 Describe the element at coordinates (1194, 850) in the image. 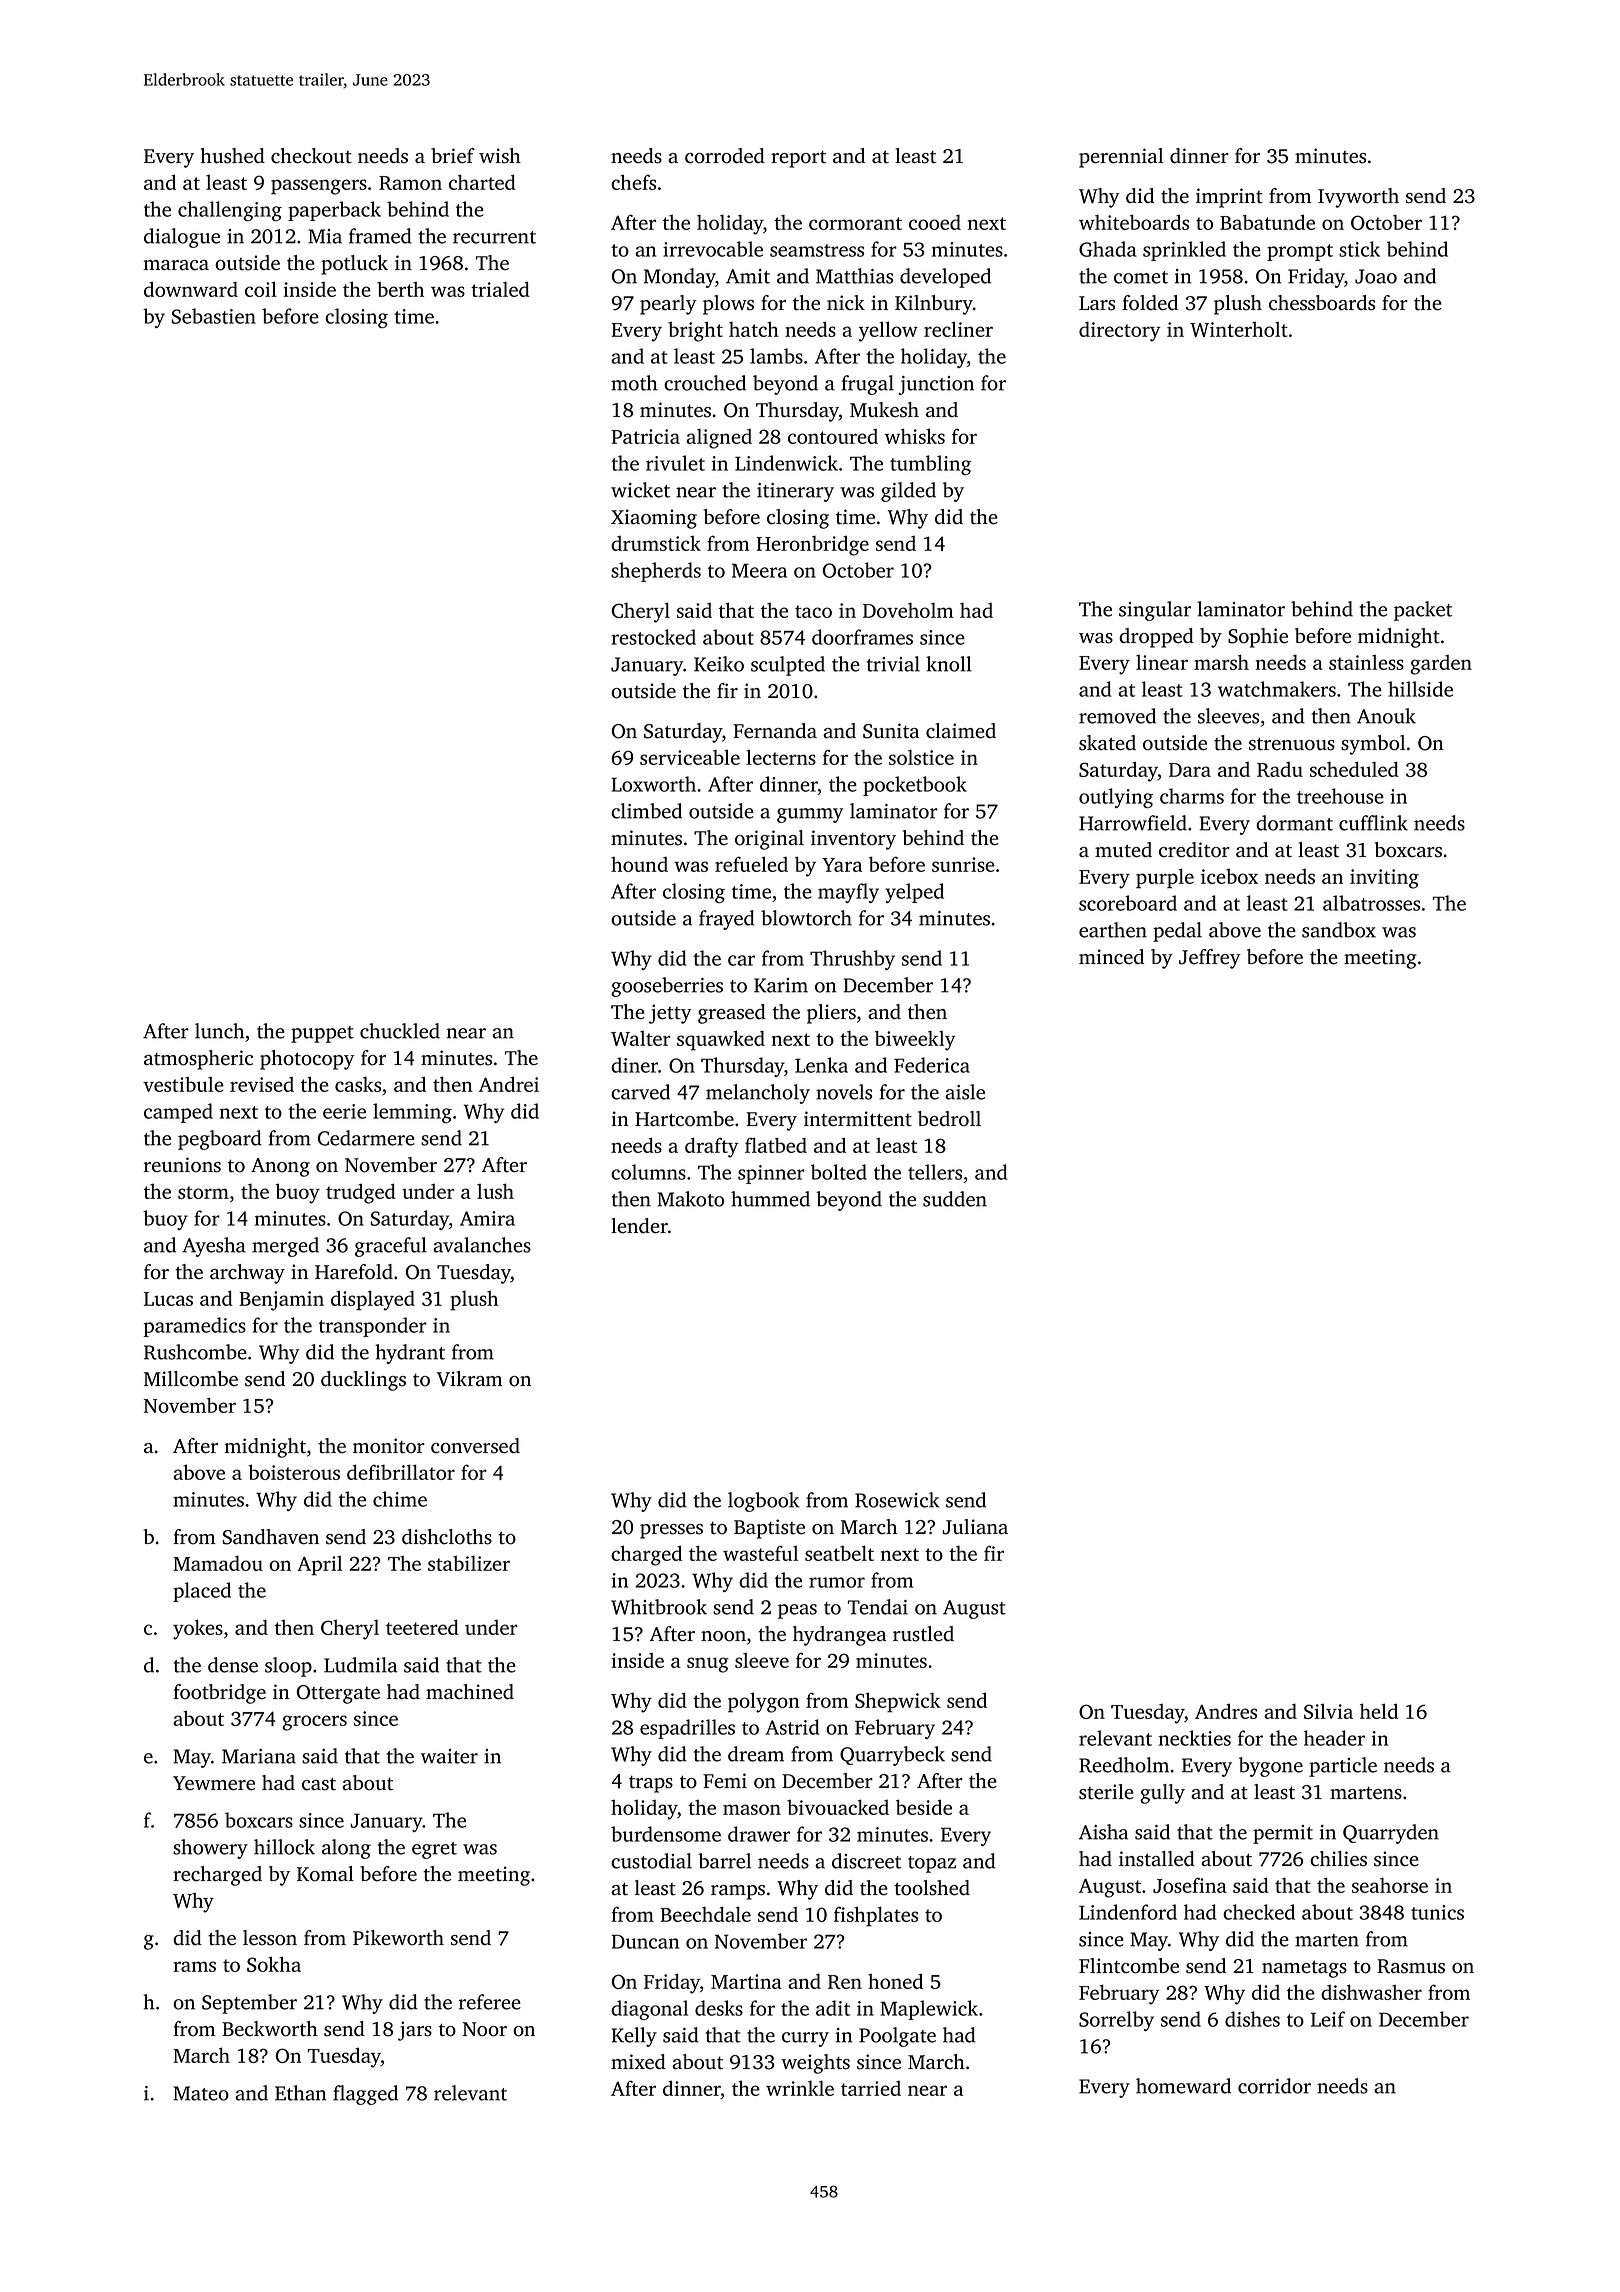

I see `creditor` at that location.
